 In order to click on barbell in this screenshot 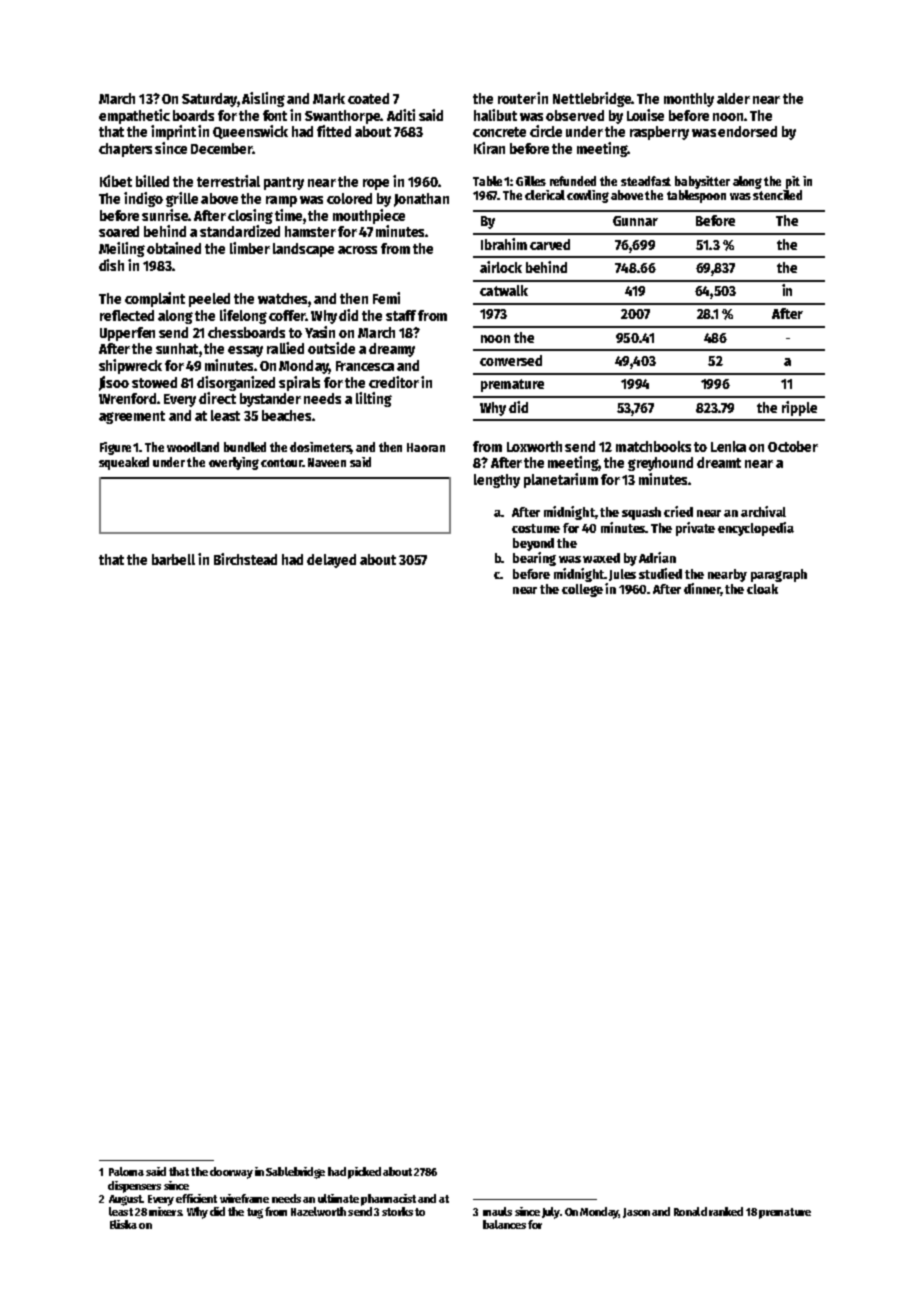, I will do `click(173, 559)`.
